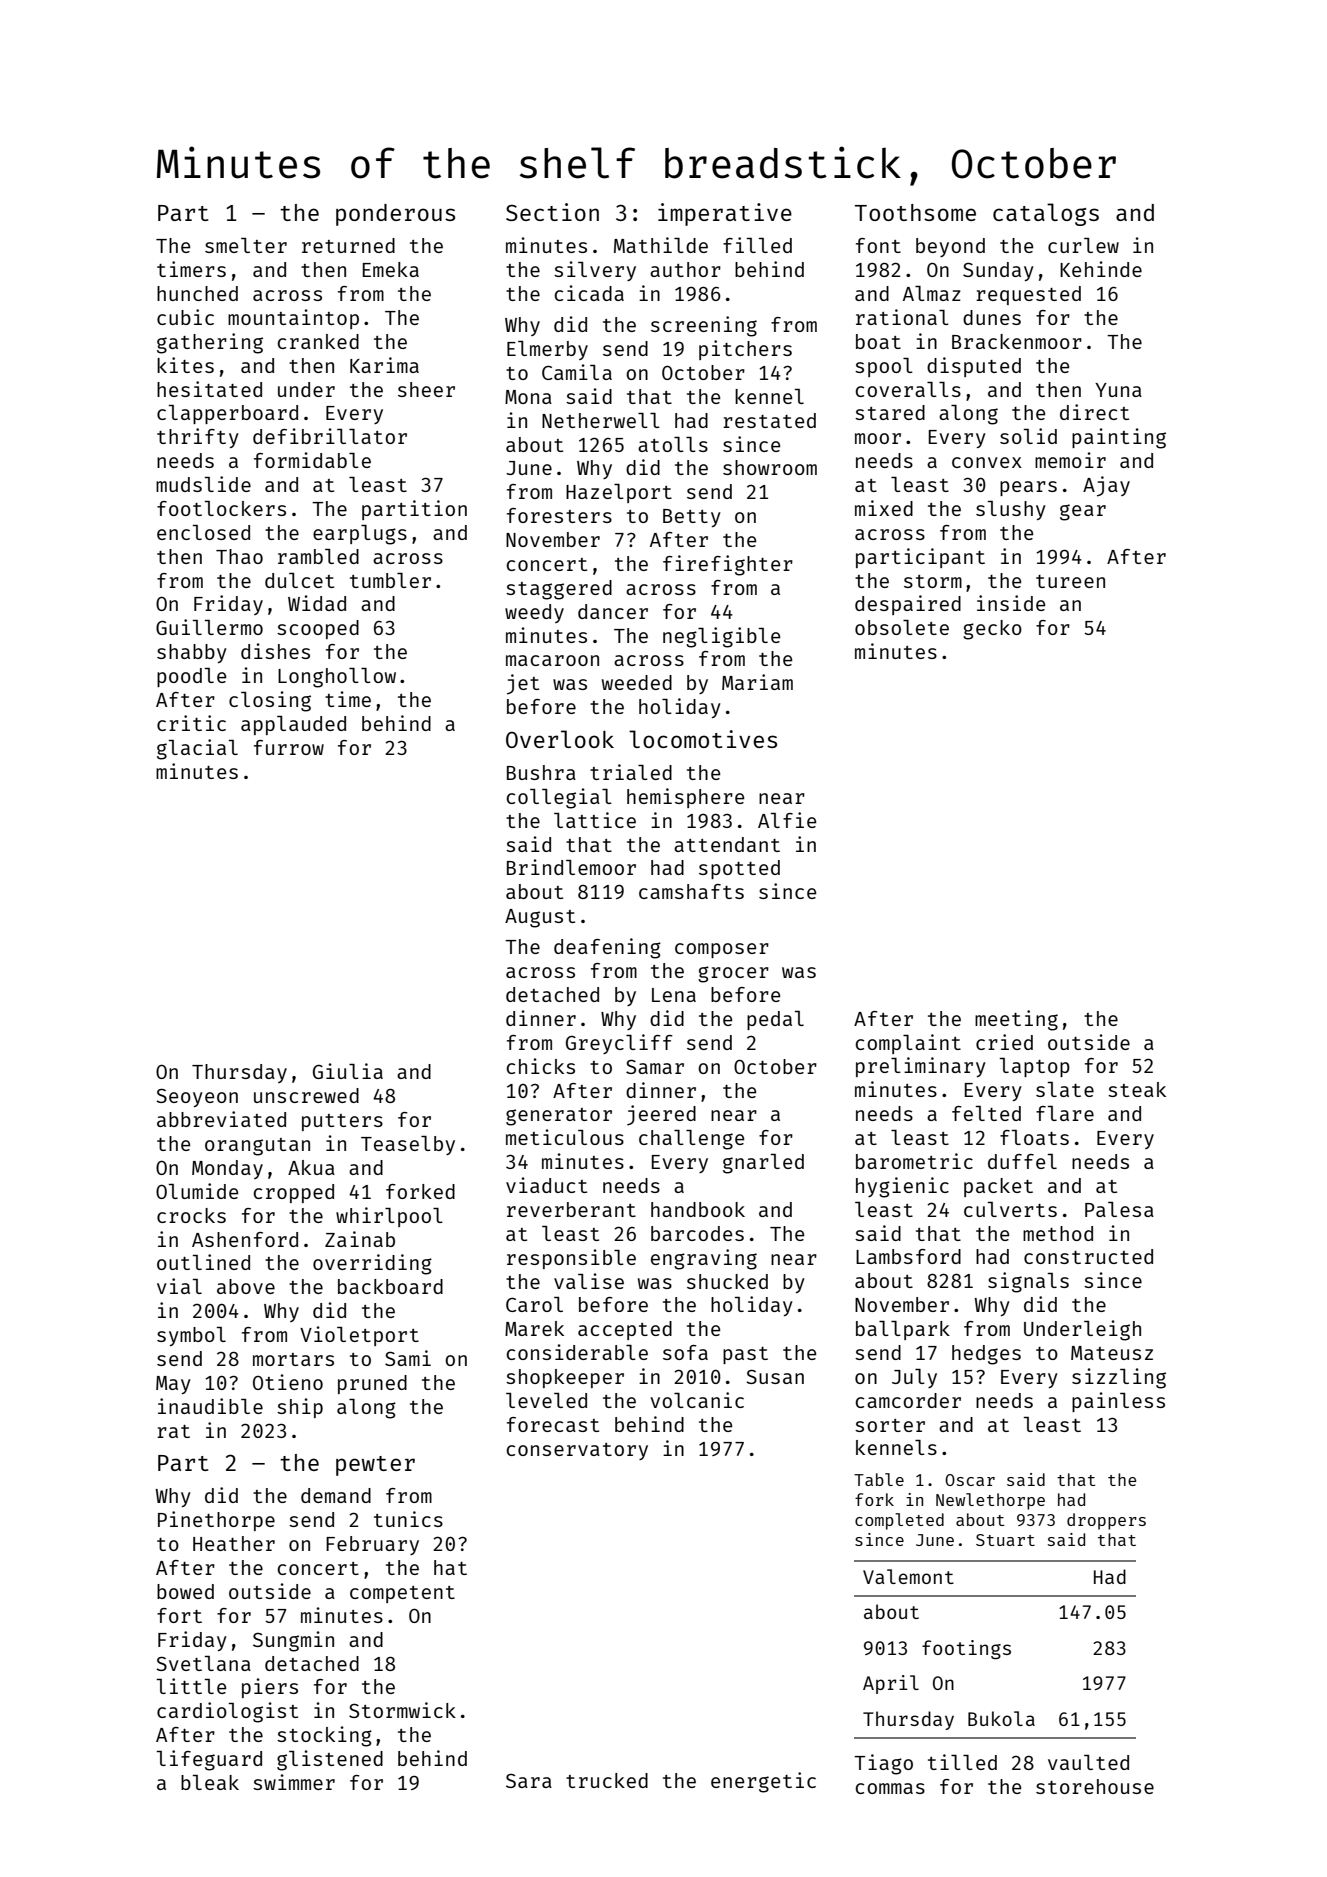  What do you see at coordinates (890, 1788) in the screenshot?
I see `commas` at bounding box center [890, 1788].
